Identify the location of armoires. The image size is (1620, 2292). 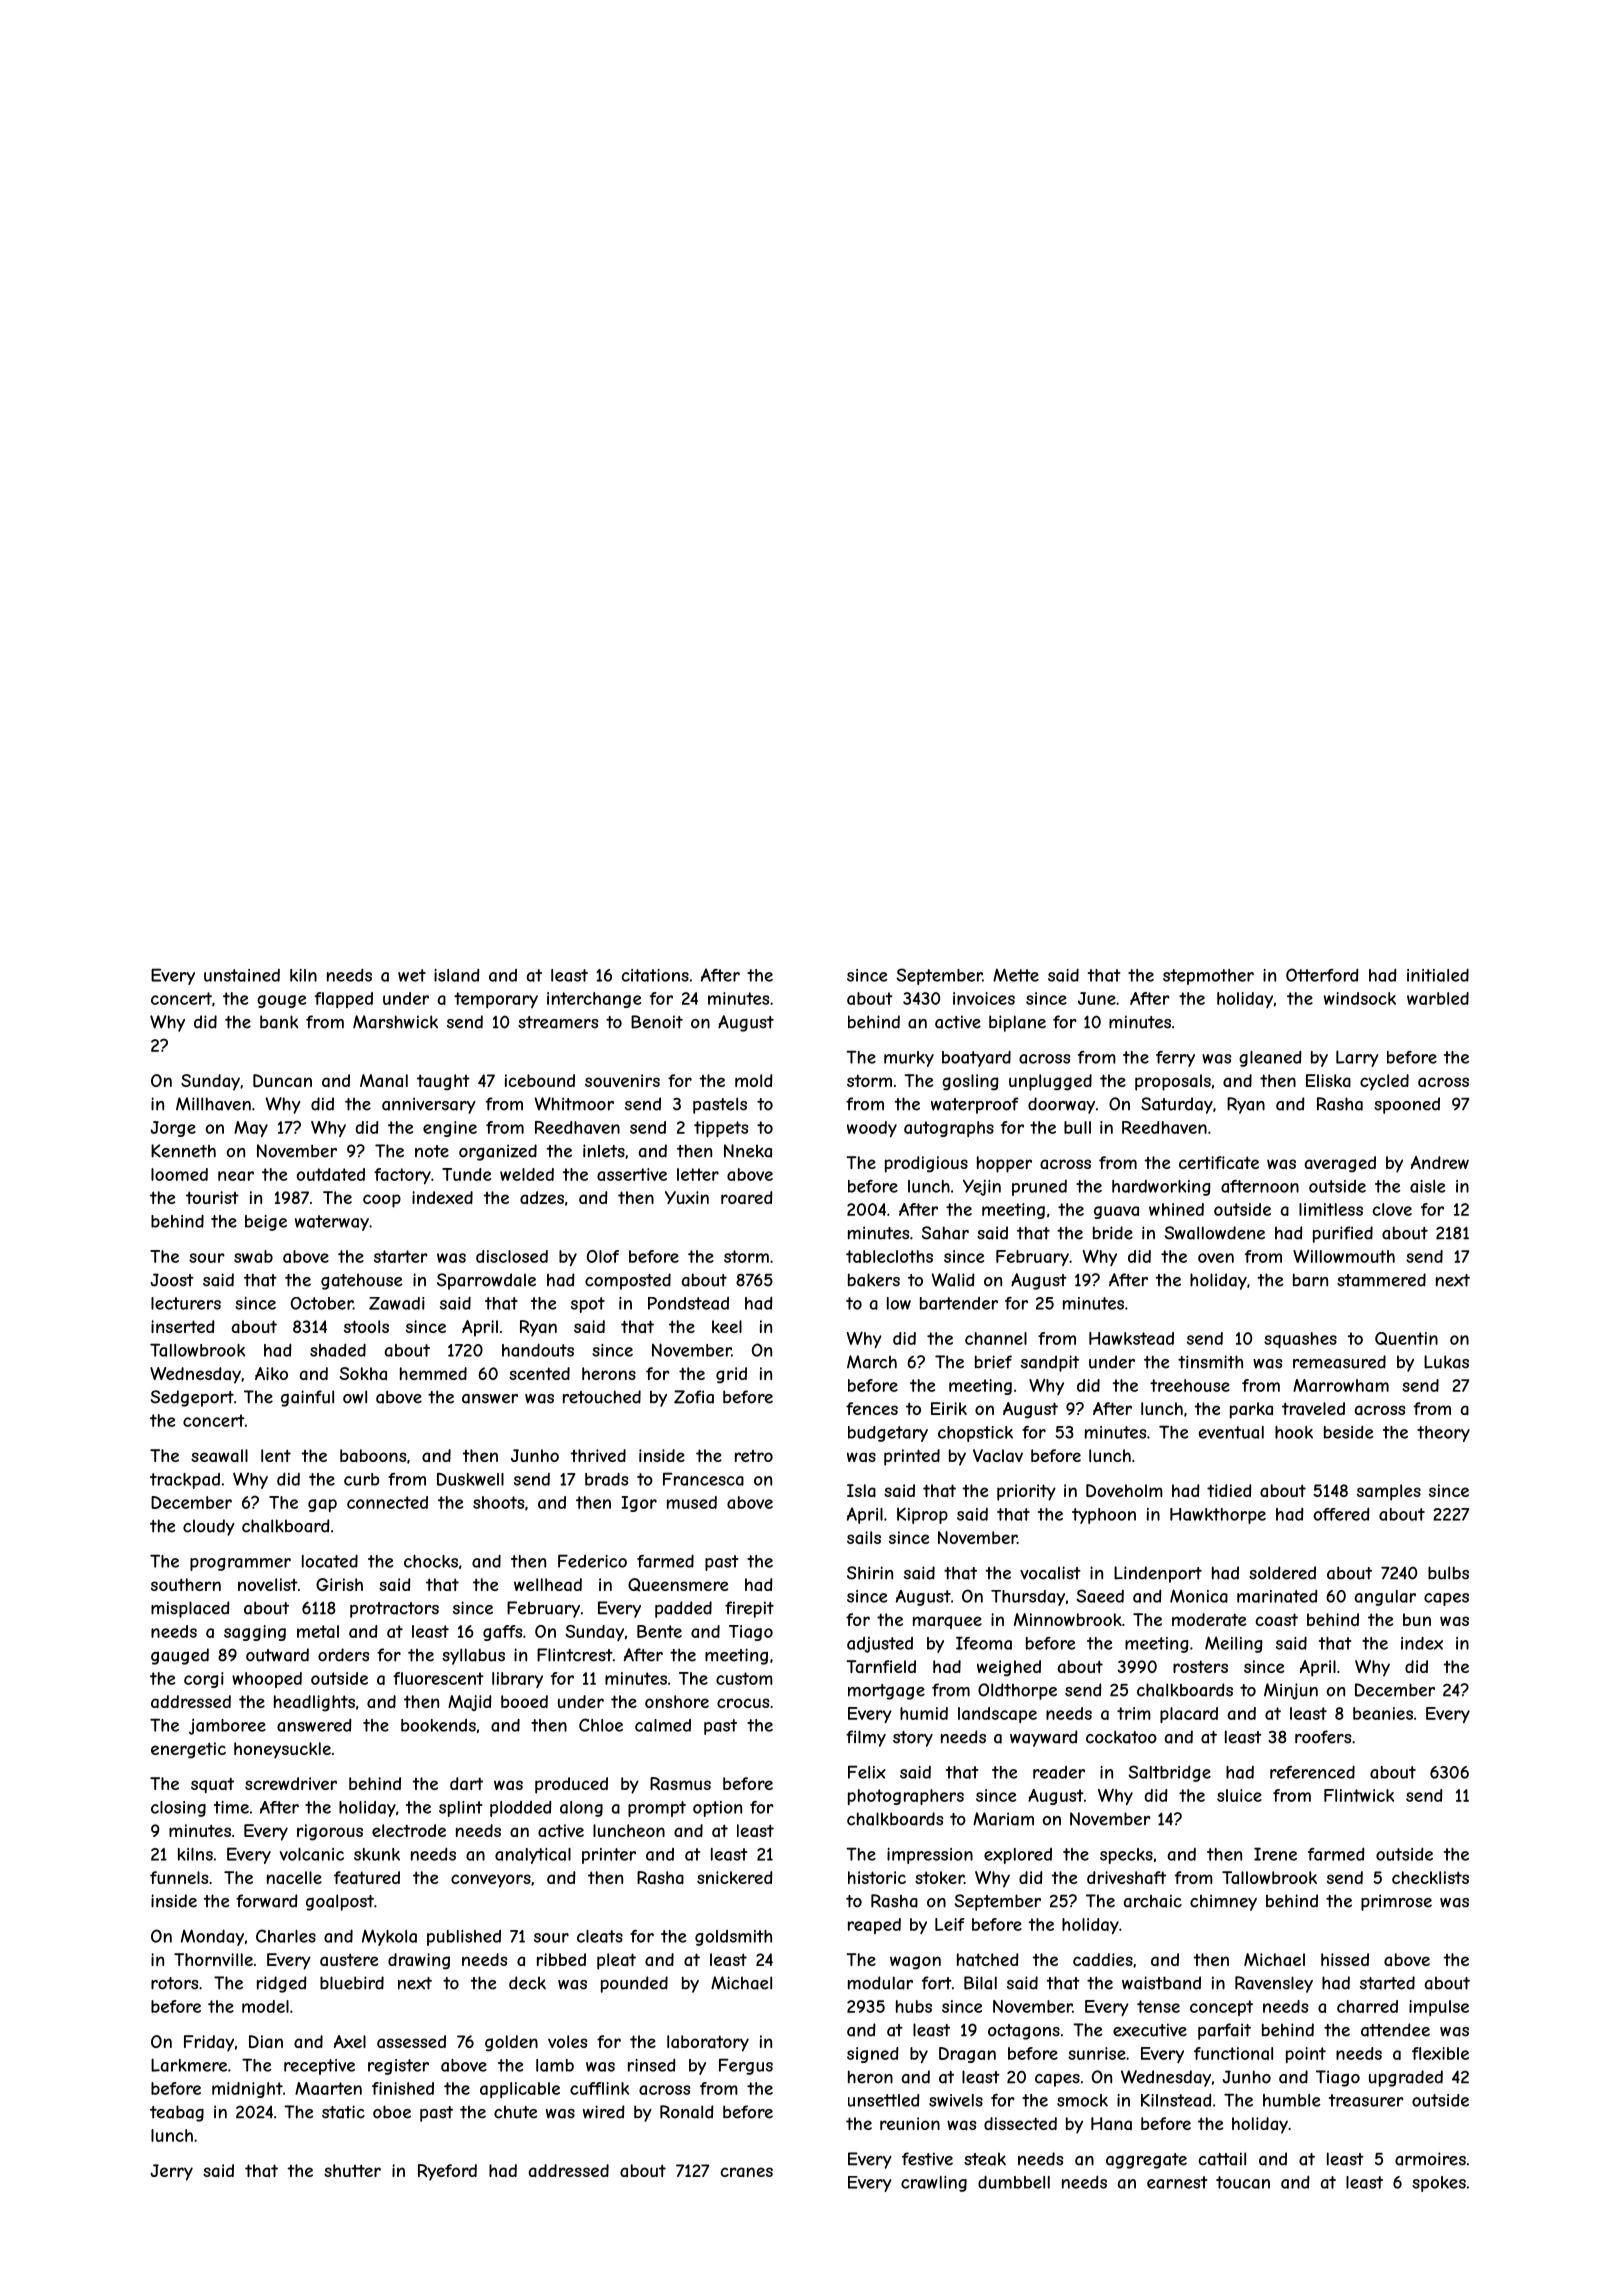
(1430, 2159).
